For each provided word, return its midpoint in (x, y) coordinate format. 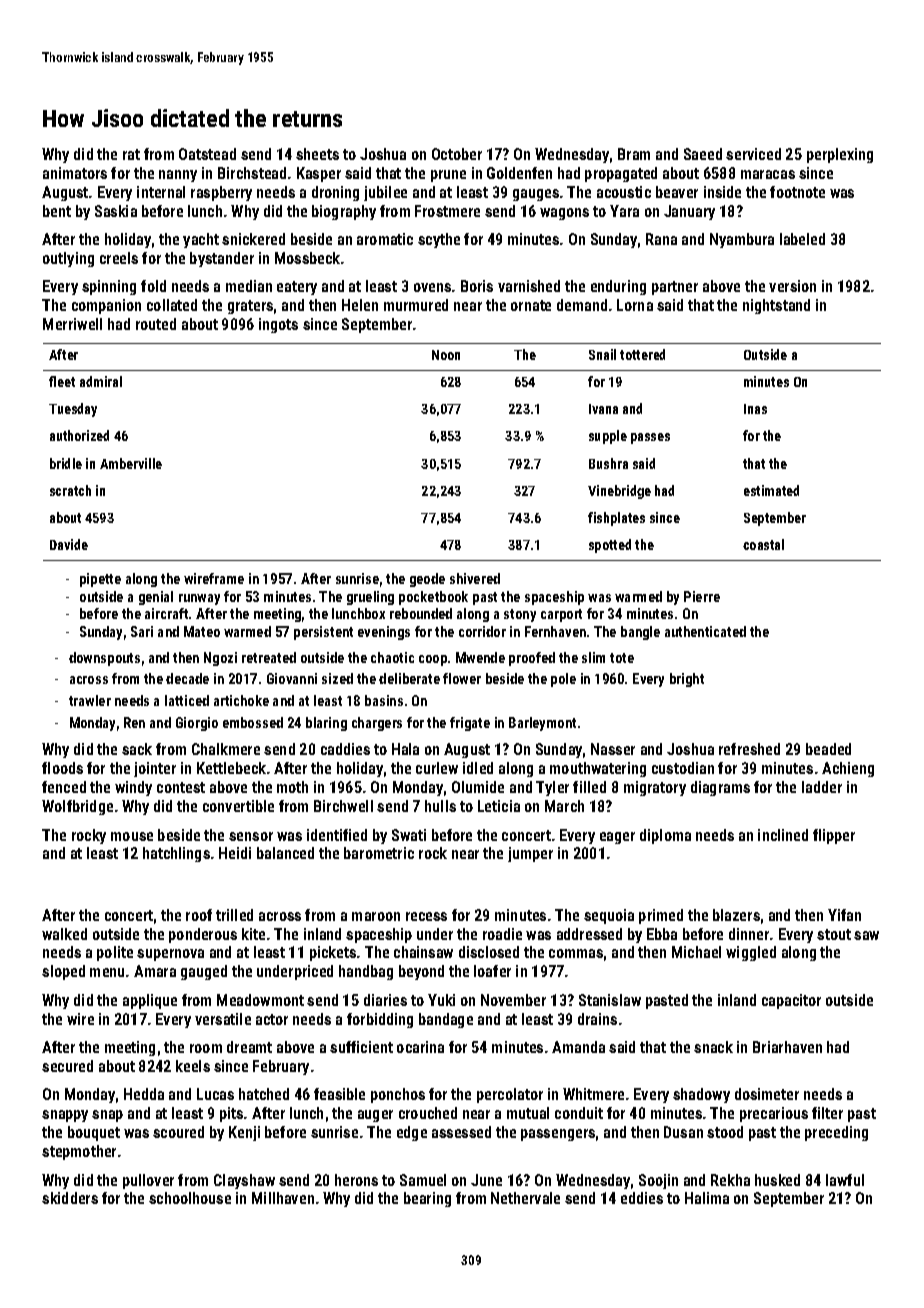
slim (593, 657)
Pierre (702, 596)
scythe (439, 240)
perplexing (840, 155)
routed (156, 324)
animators (75, 173)
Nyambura (742, 240)
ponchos (398, 1095)
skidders (70, 1198)
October (457, 154)
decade (187, 678)
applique (150, 1001)
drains (597, 1019)
